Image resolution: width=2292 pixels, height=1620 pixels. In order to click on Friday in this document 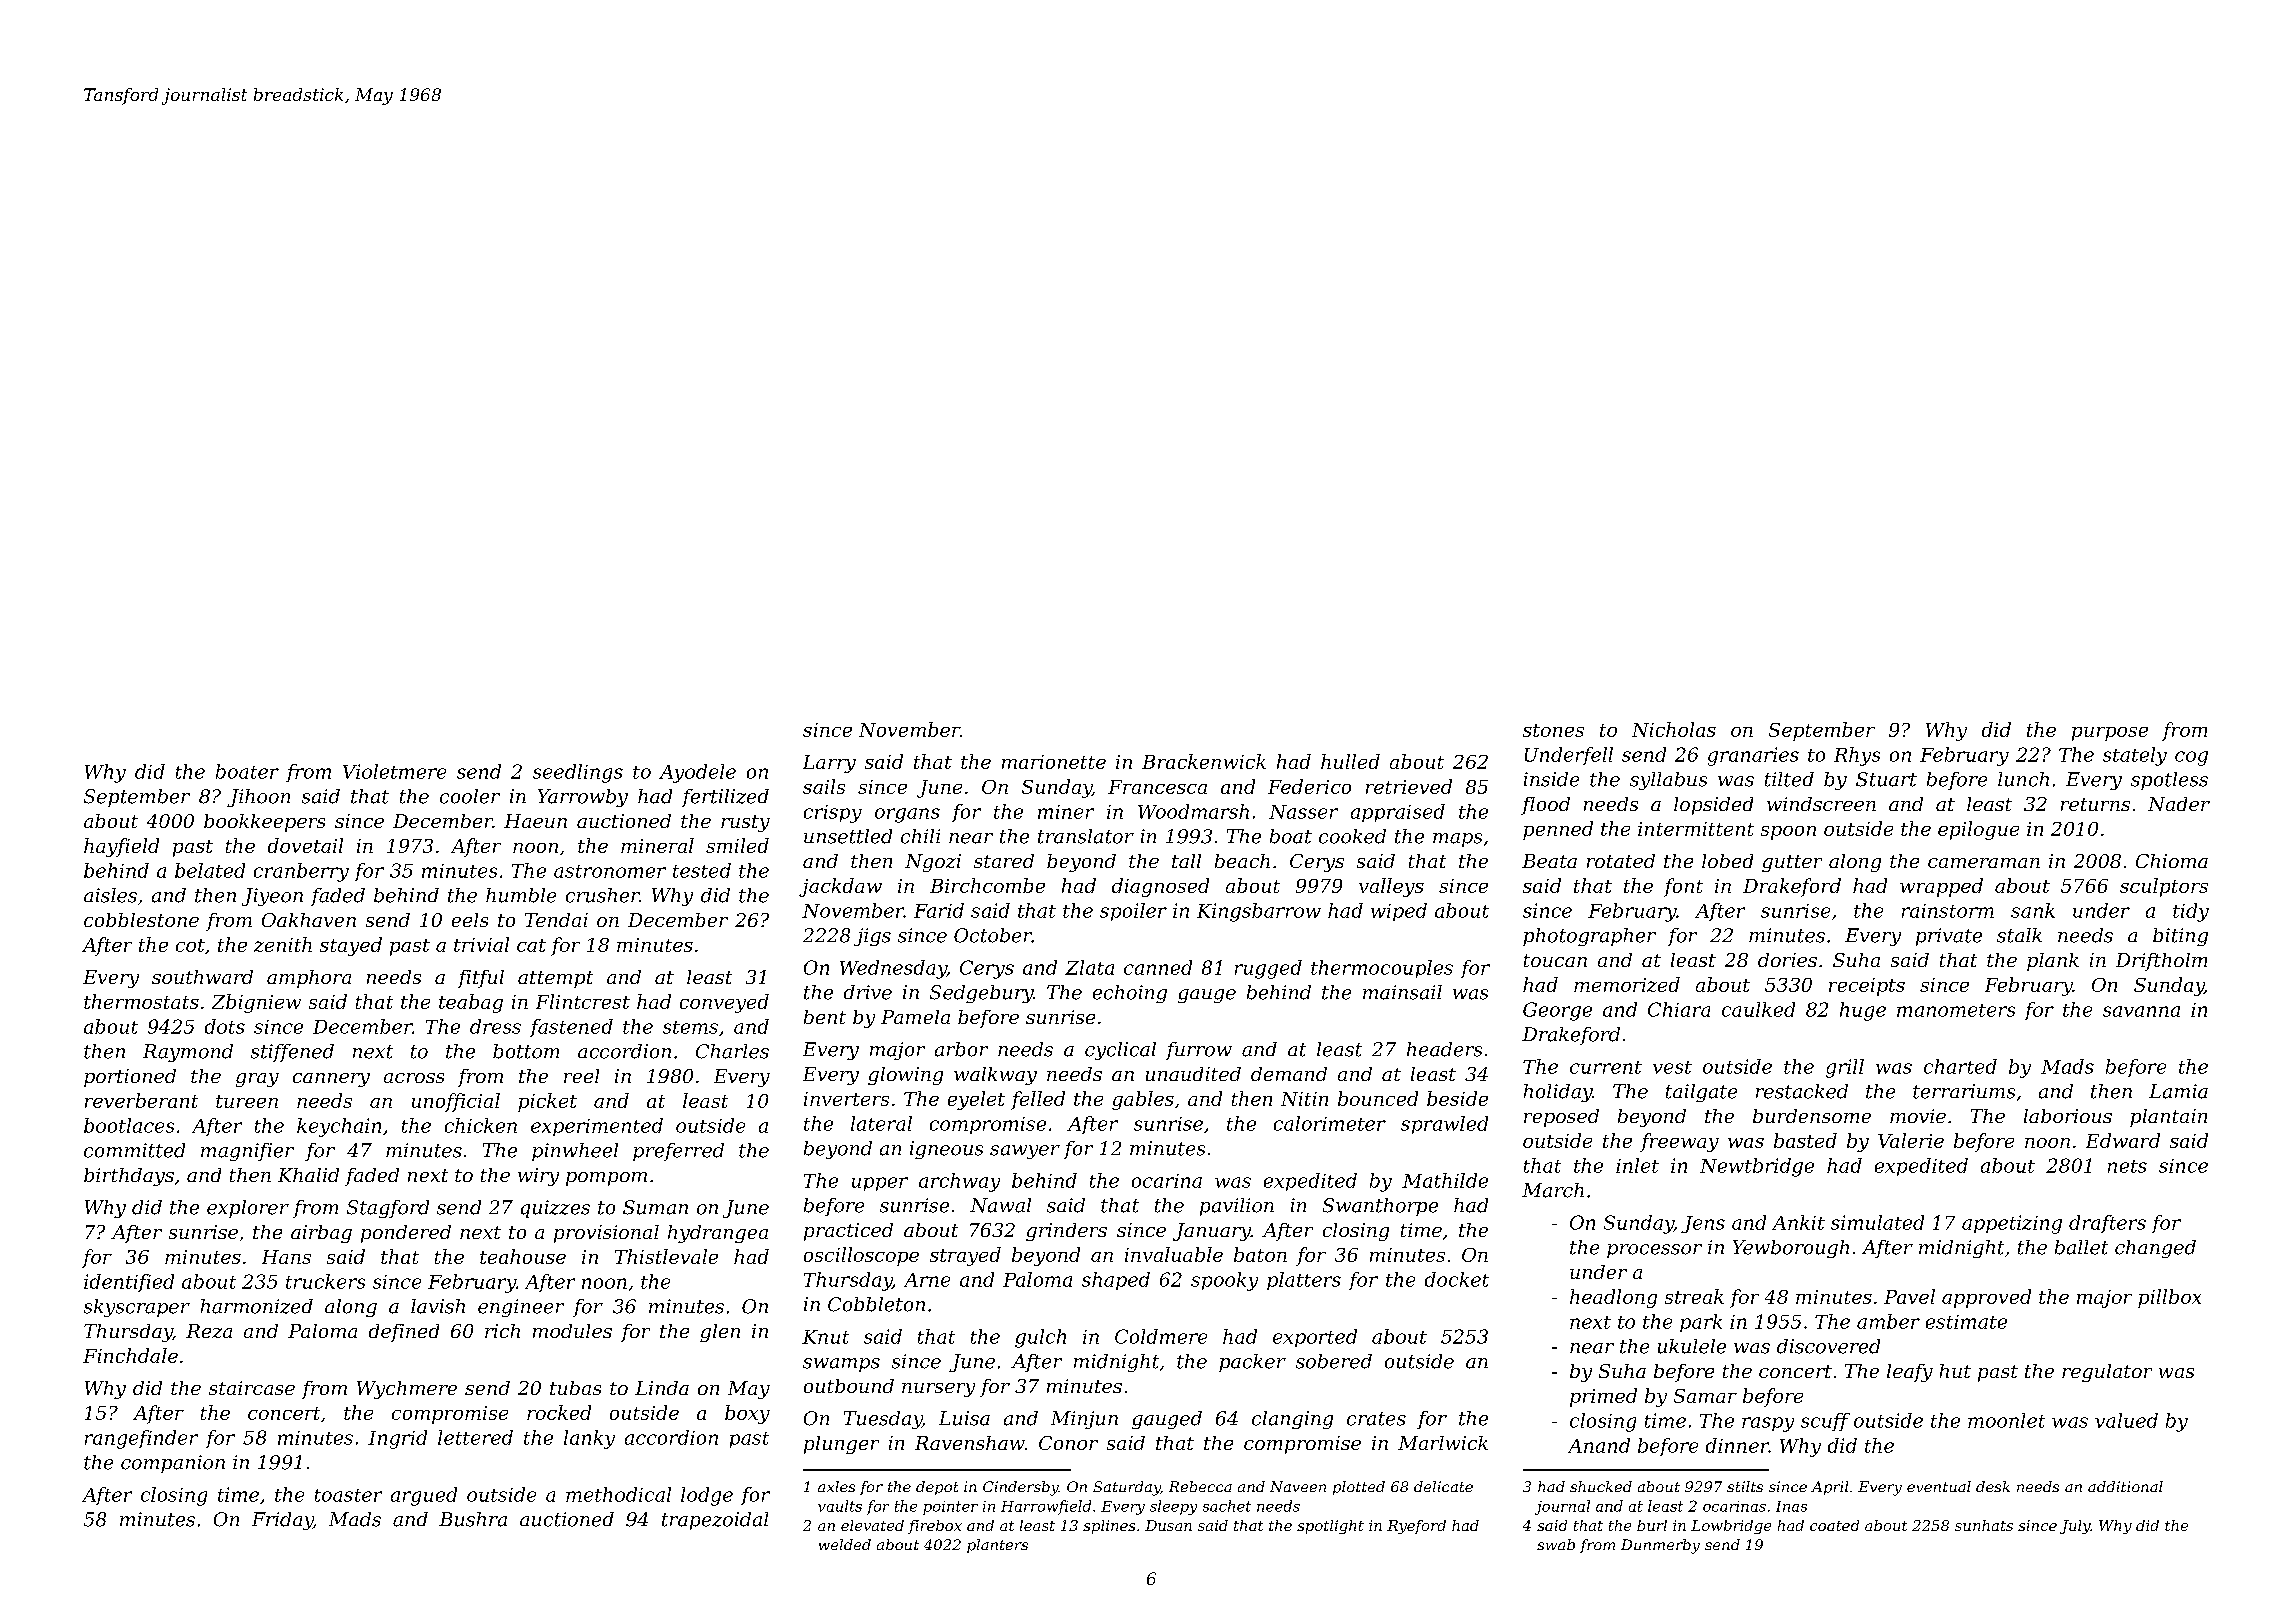, I will do `click(282, 1521)`.
